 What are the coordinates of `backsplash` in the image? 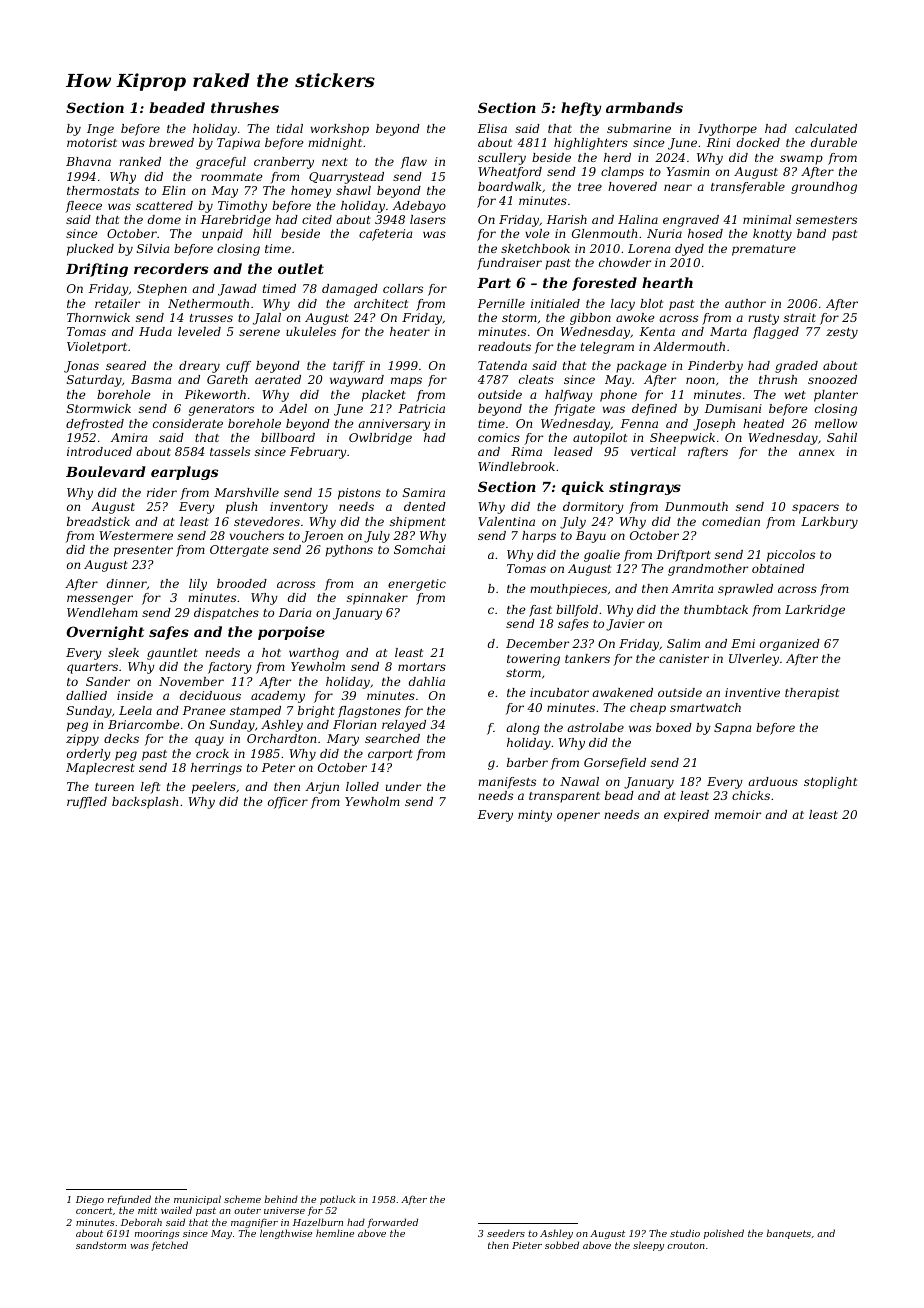 It's located at (145, 803).
